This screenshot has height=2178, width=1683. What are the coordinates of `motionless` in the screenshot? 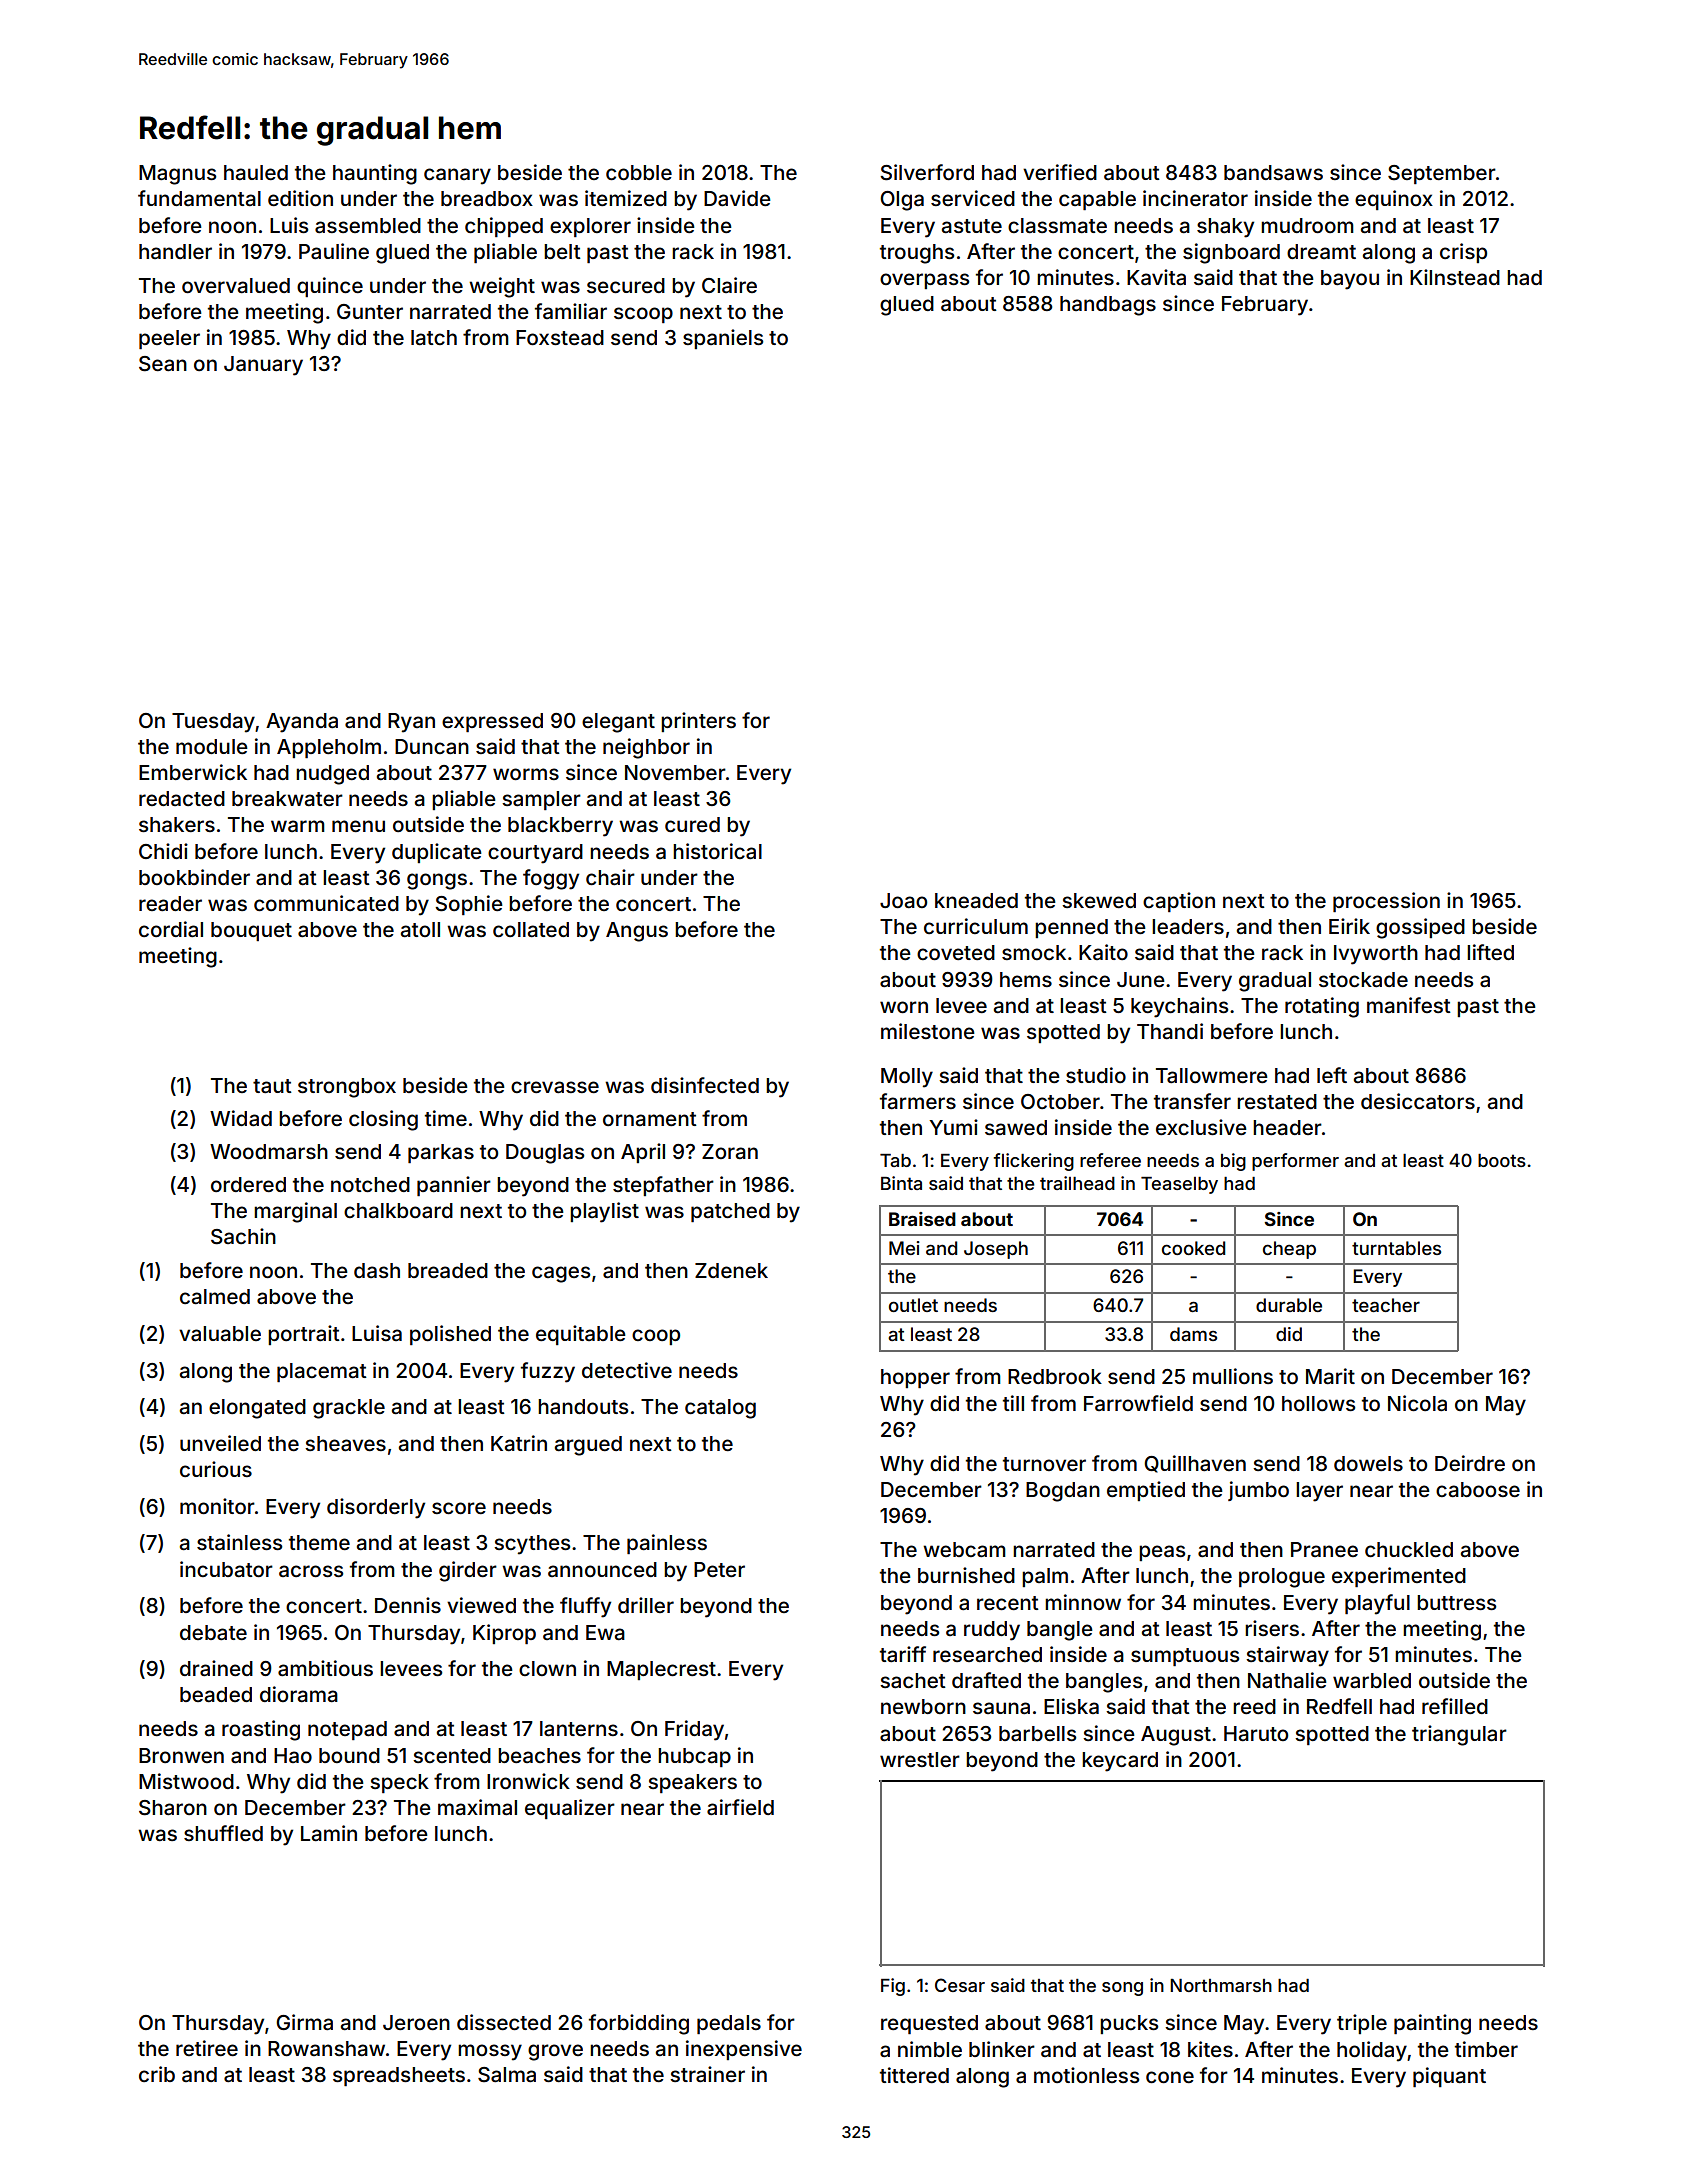 It's located at (1086, 2075).
